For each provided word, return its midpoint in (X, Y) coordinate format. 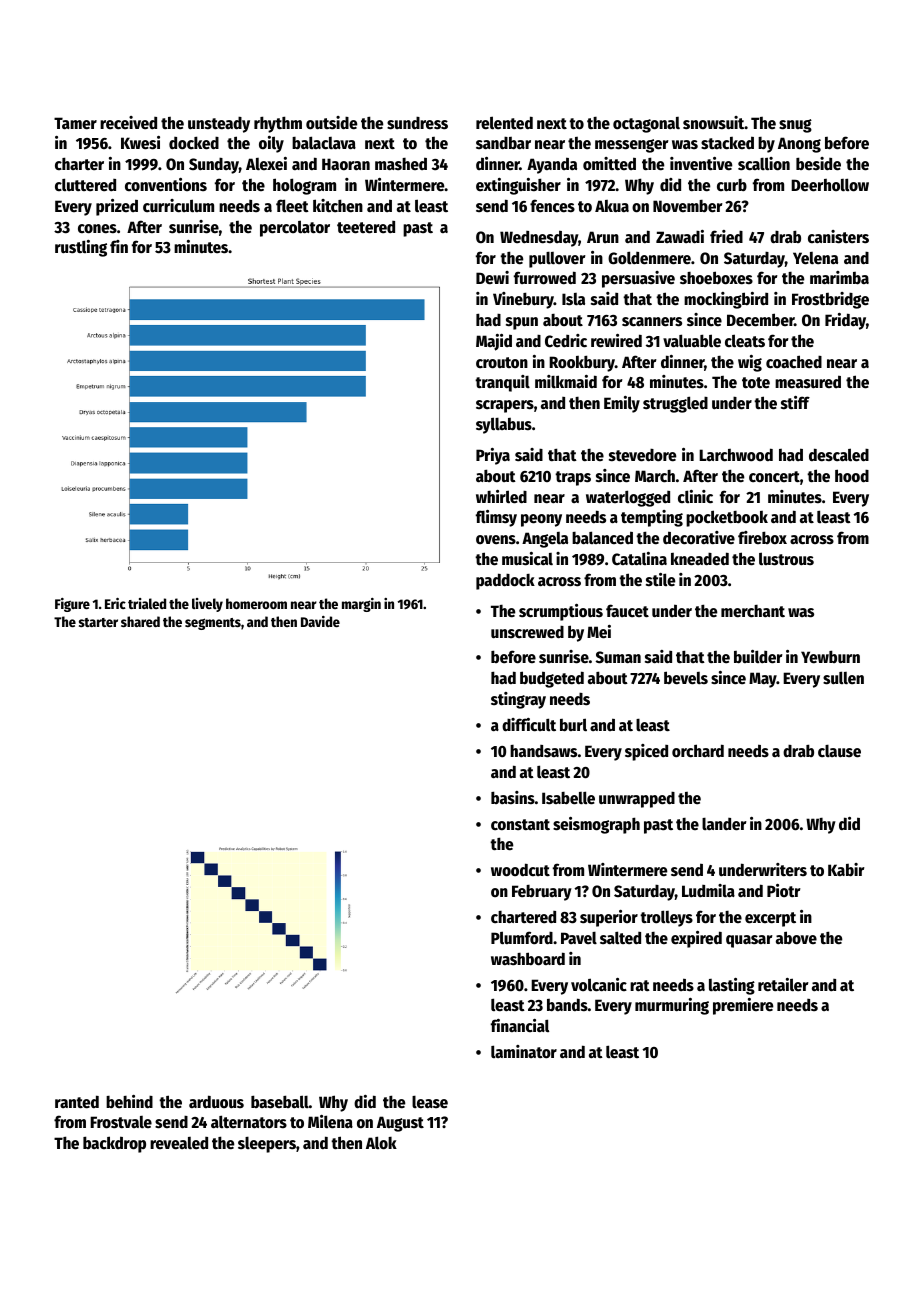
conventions (166, 185)
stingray (518, 700)
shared (140, 621)
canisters (838, 237)
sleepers (267, 1145)
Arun (603, 237)
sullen (843, 678)
